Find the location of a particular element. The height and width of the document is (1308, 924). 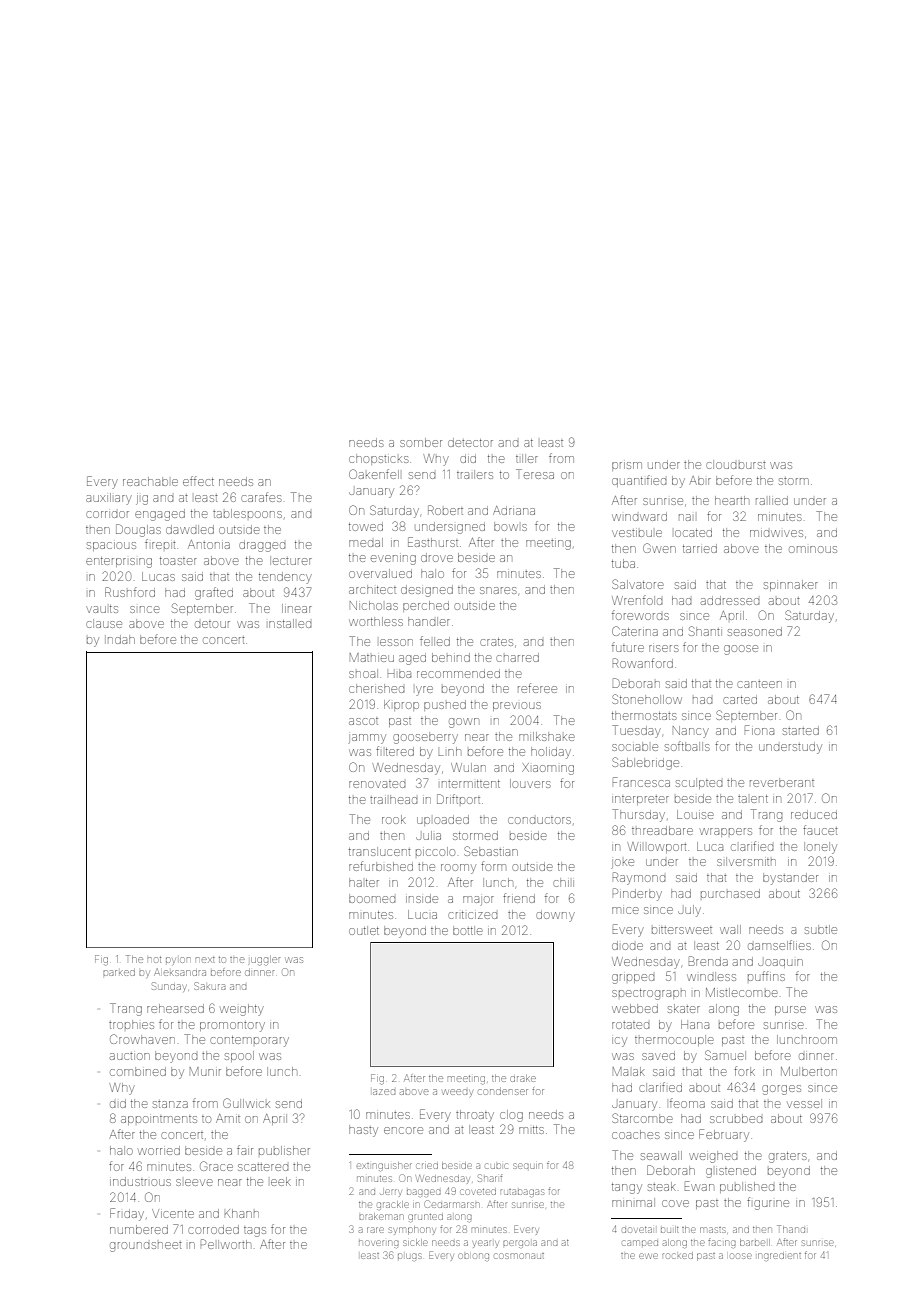

detector is located at coordinates (470, 442).
